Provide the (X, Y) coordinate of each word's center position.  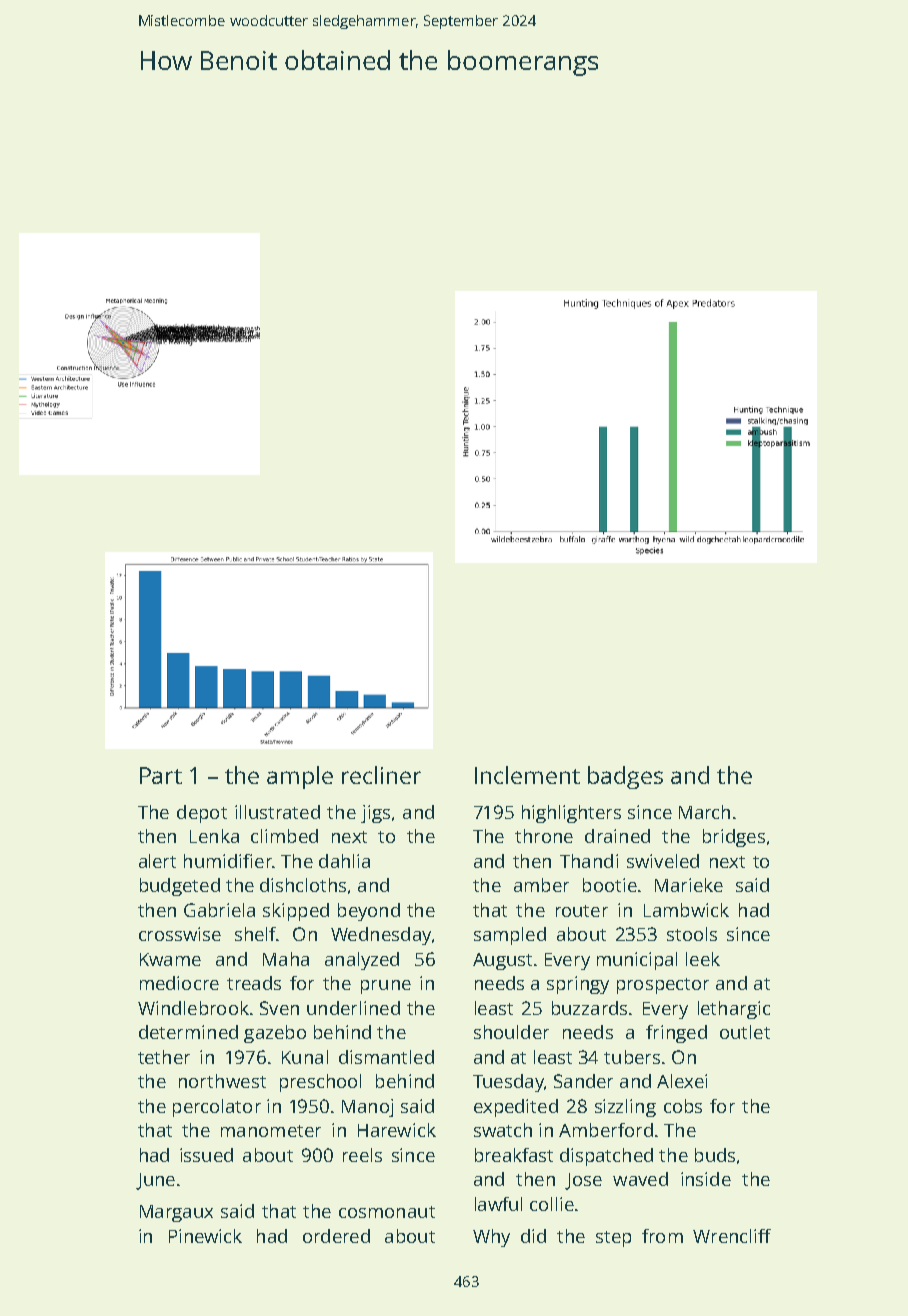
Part (161, 775)
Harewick (397, 1130)
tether (164, 1057)
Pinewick (205, 1236)
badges (625, 777)
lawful (498, 1204)
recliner (381, 775)
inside (706, 1179)
